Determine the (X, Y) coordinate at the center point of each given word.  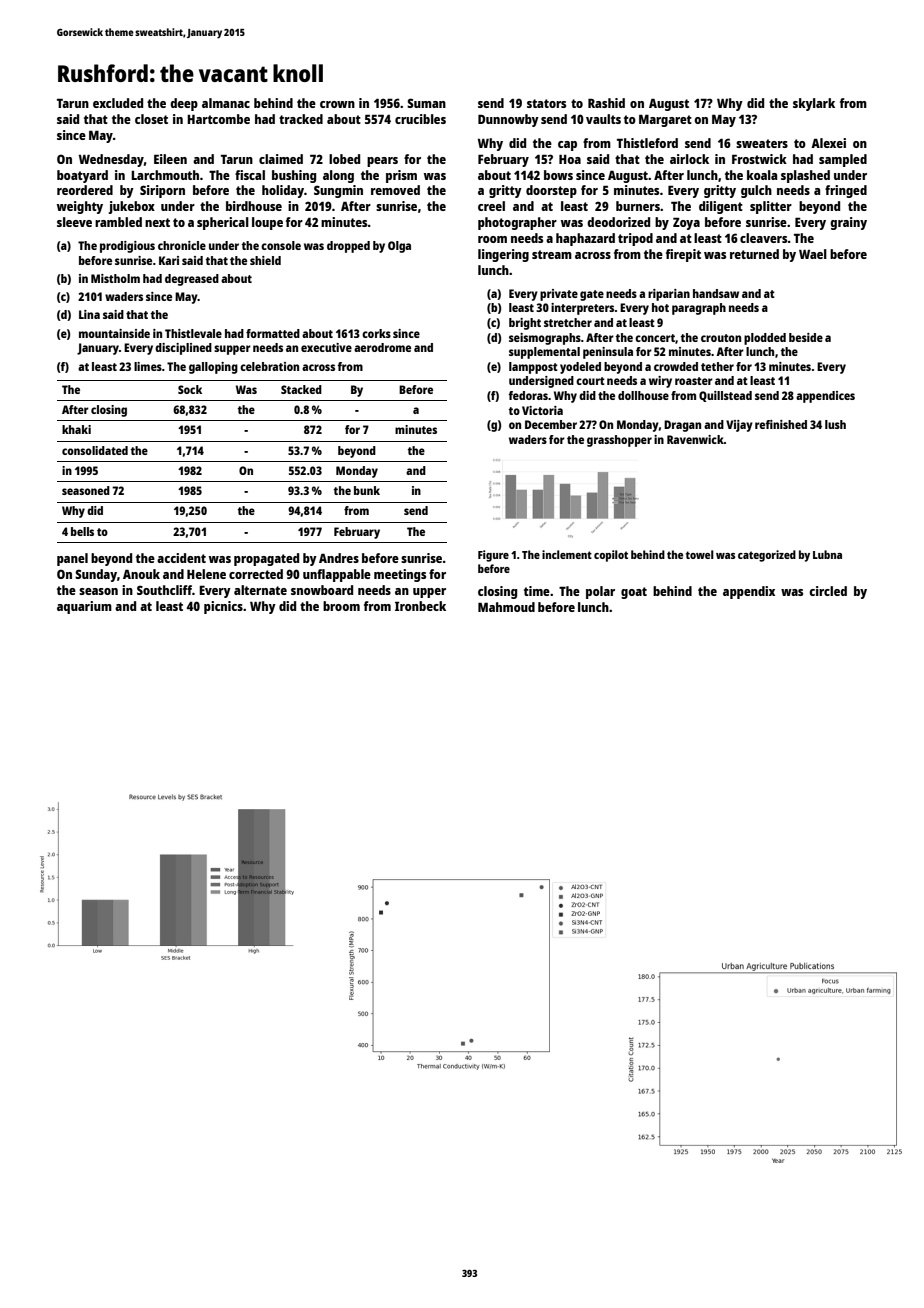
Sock (190, 389)
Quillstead (725, 396)
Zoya (686, 223)
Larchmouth (165, 175)
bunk (367, 490)
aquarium (84, 607)
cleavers (764, 238)
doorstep (551, 191)
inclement (567, 554)
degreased (192, 280)
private (559, 295)
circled (828, 591)
